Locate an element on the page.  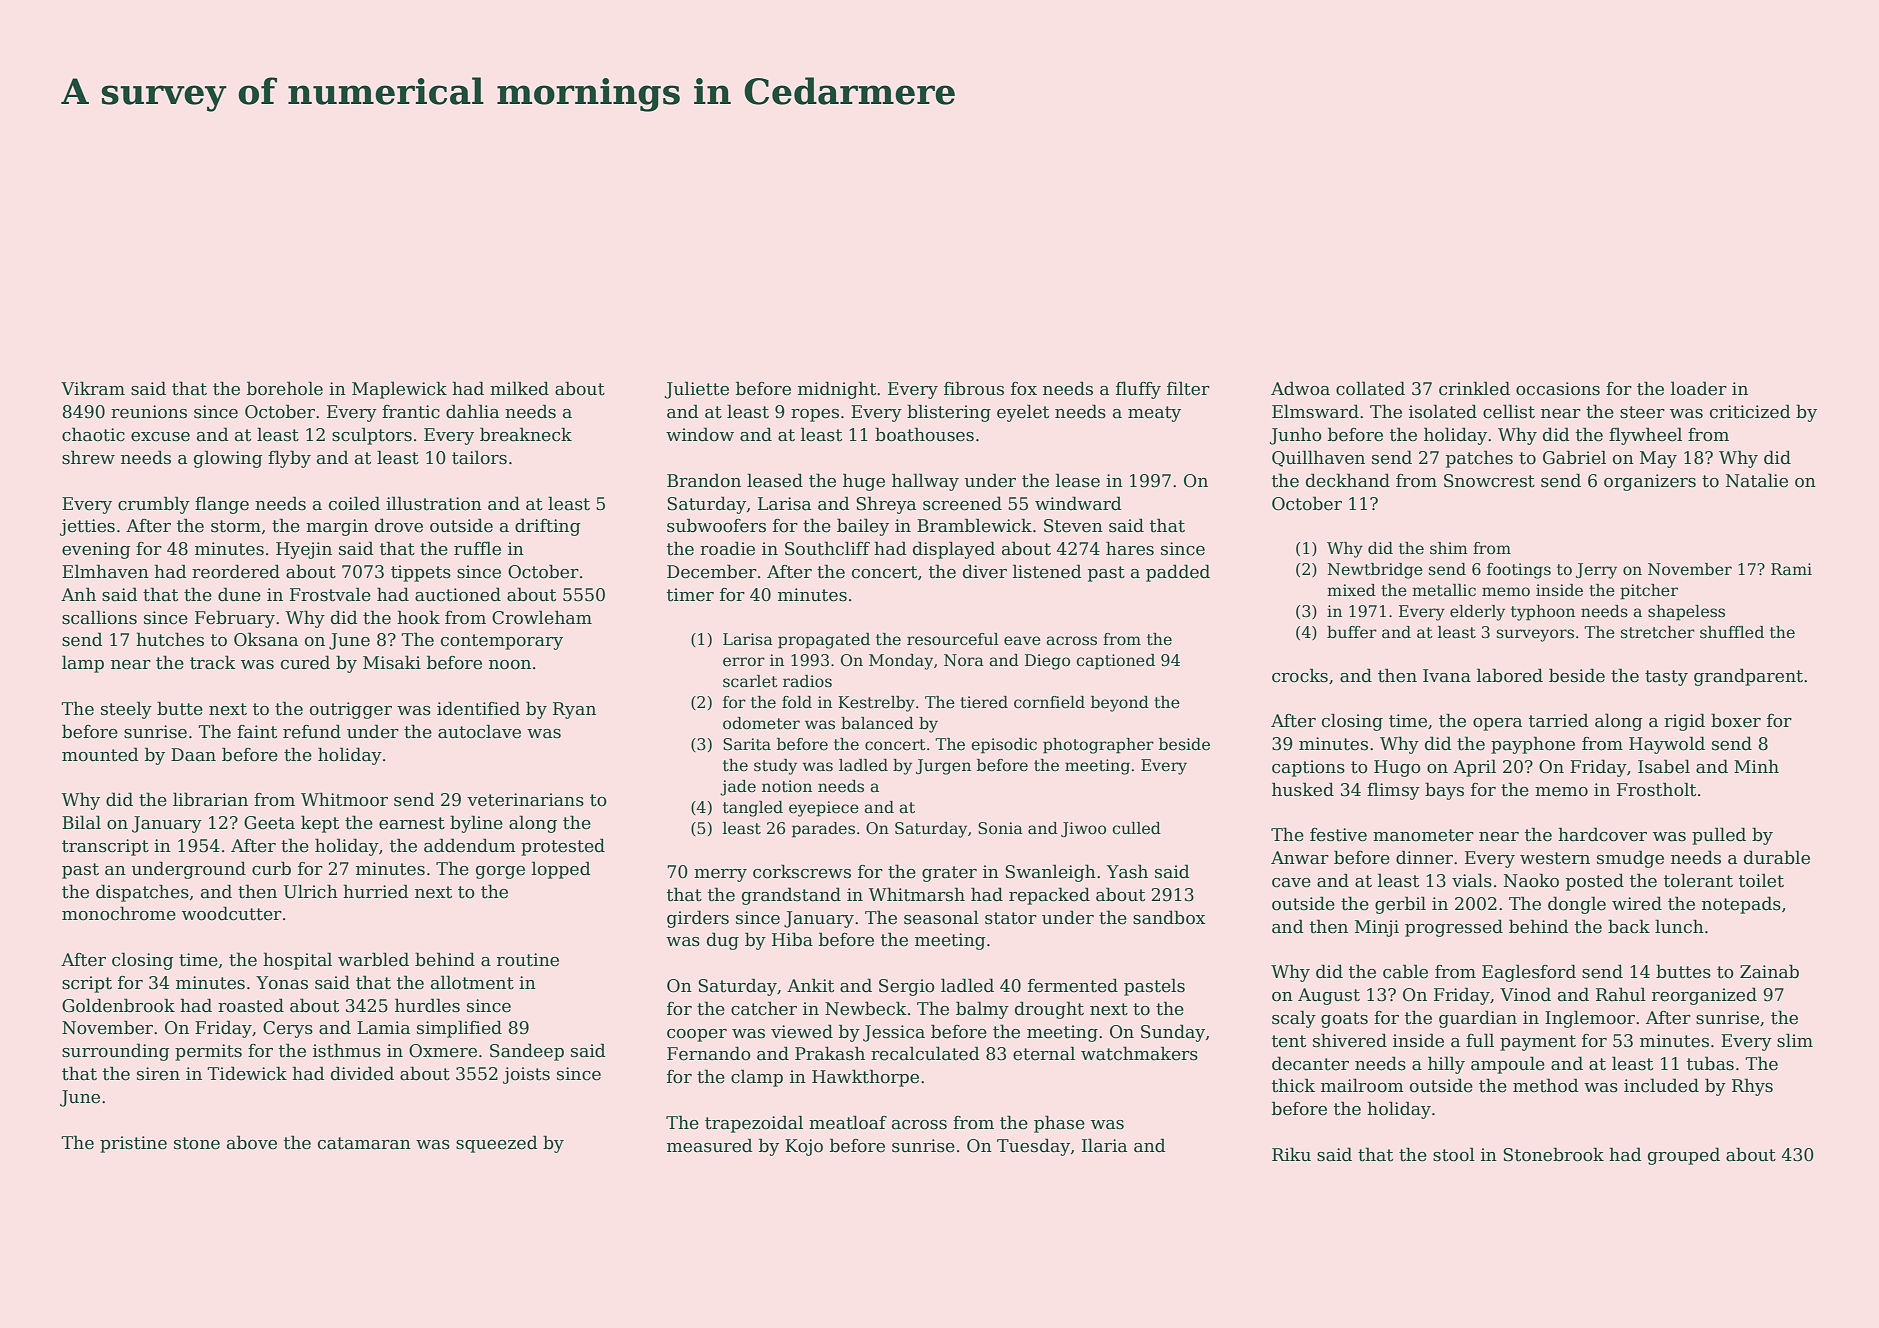
grater is located at coordinates (949, 874).
